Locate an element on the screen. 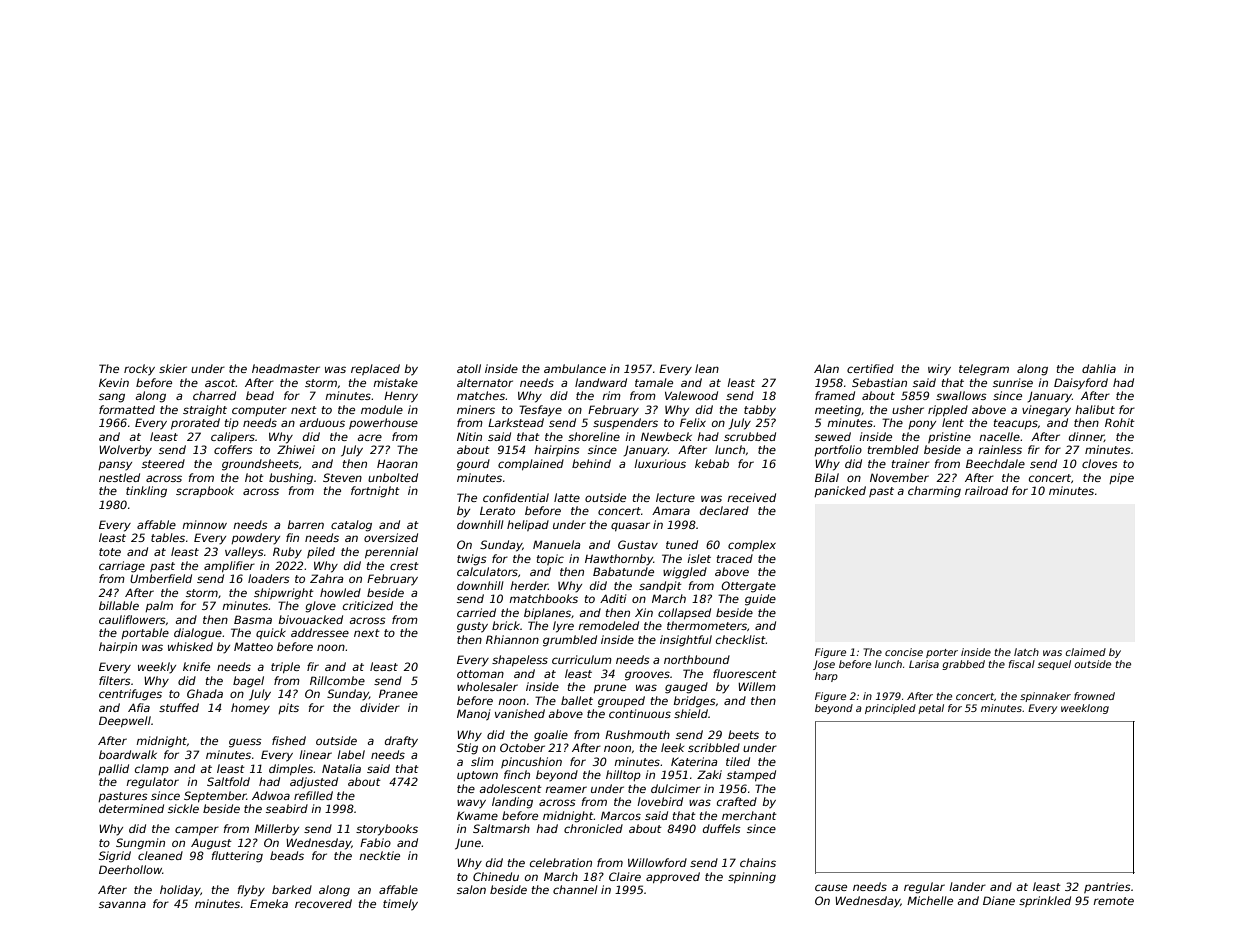 Image resolution: width=1233 pixels, height=952 pixels. guide is located at coordinates (760, 600).
